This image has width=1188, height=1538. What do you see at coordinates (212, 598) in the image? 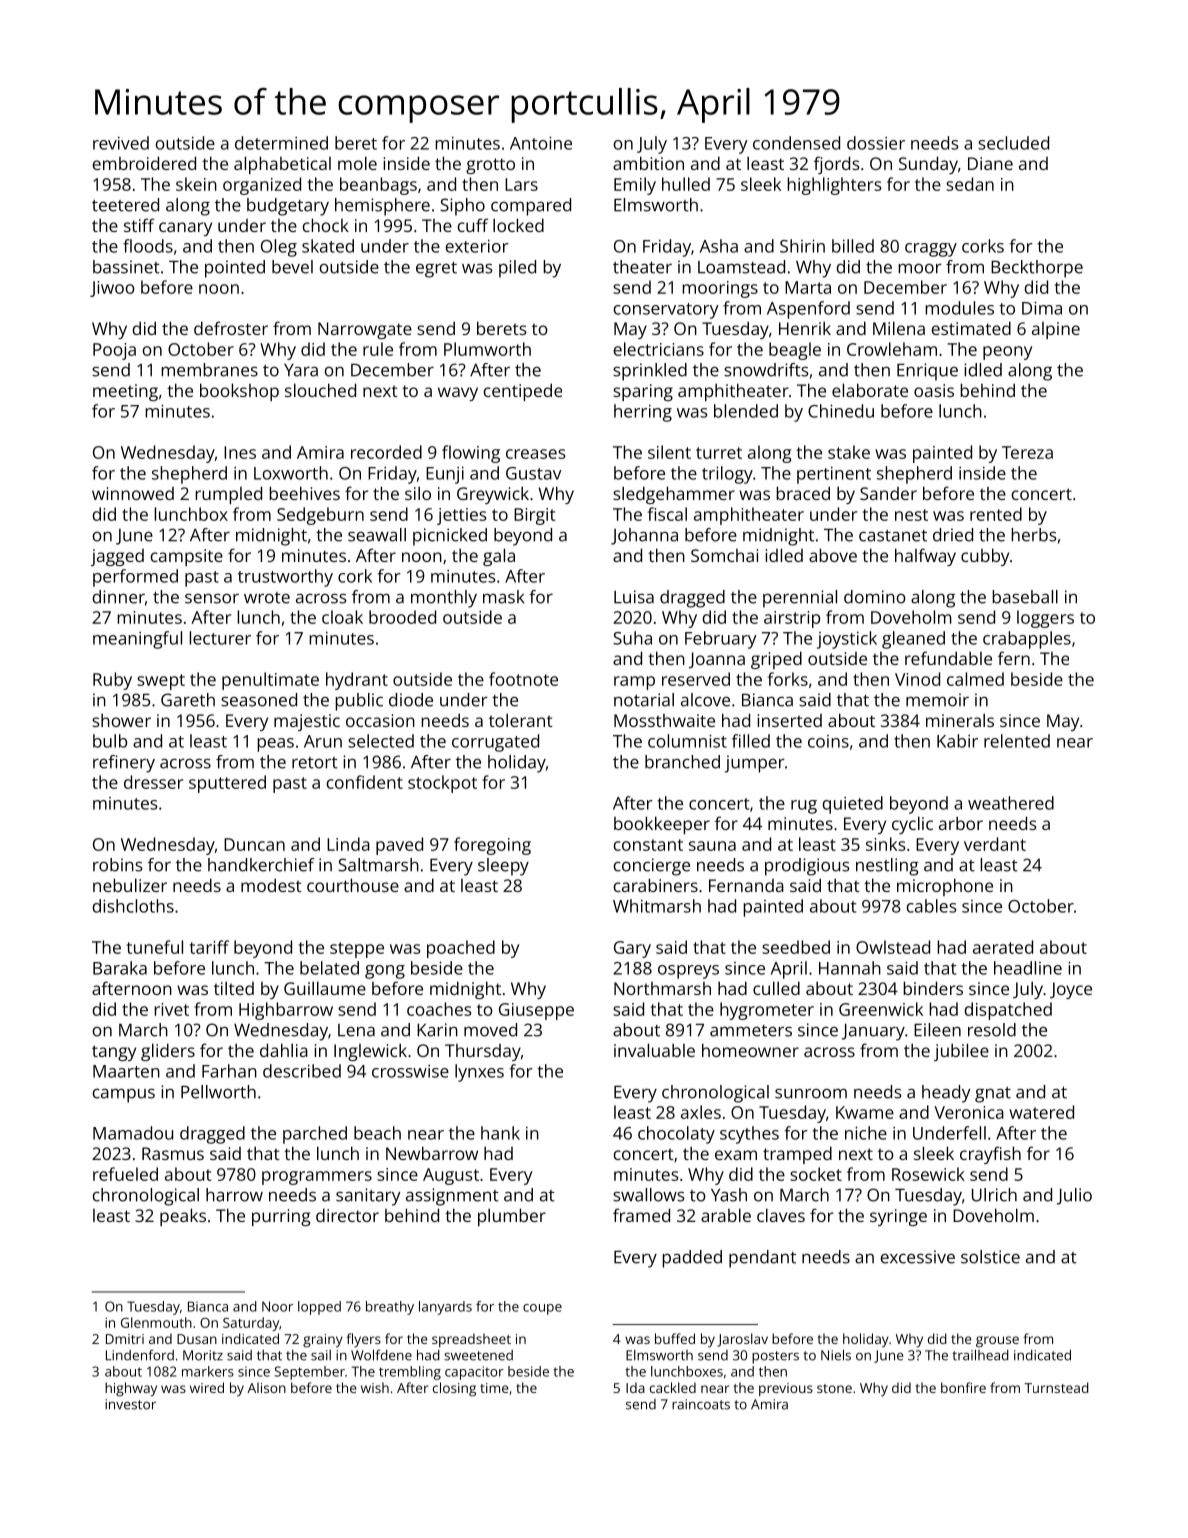
I see `sensor` at bounding box center [212, 598].
